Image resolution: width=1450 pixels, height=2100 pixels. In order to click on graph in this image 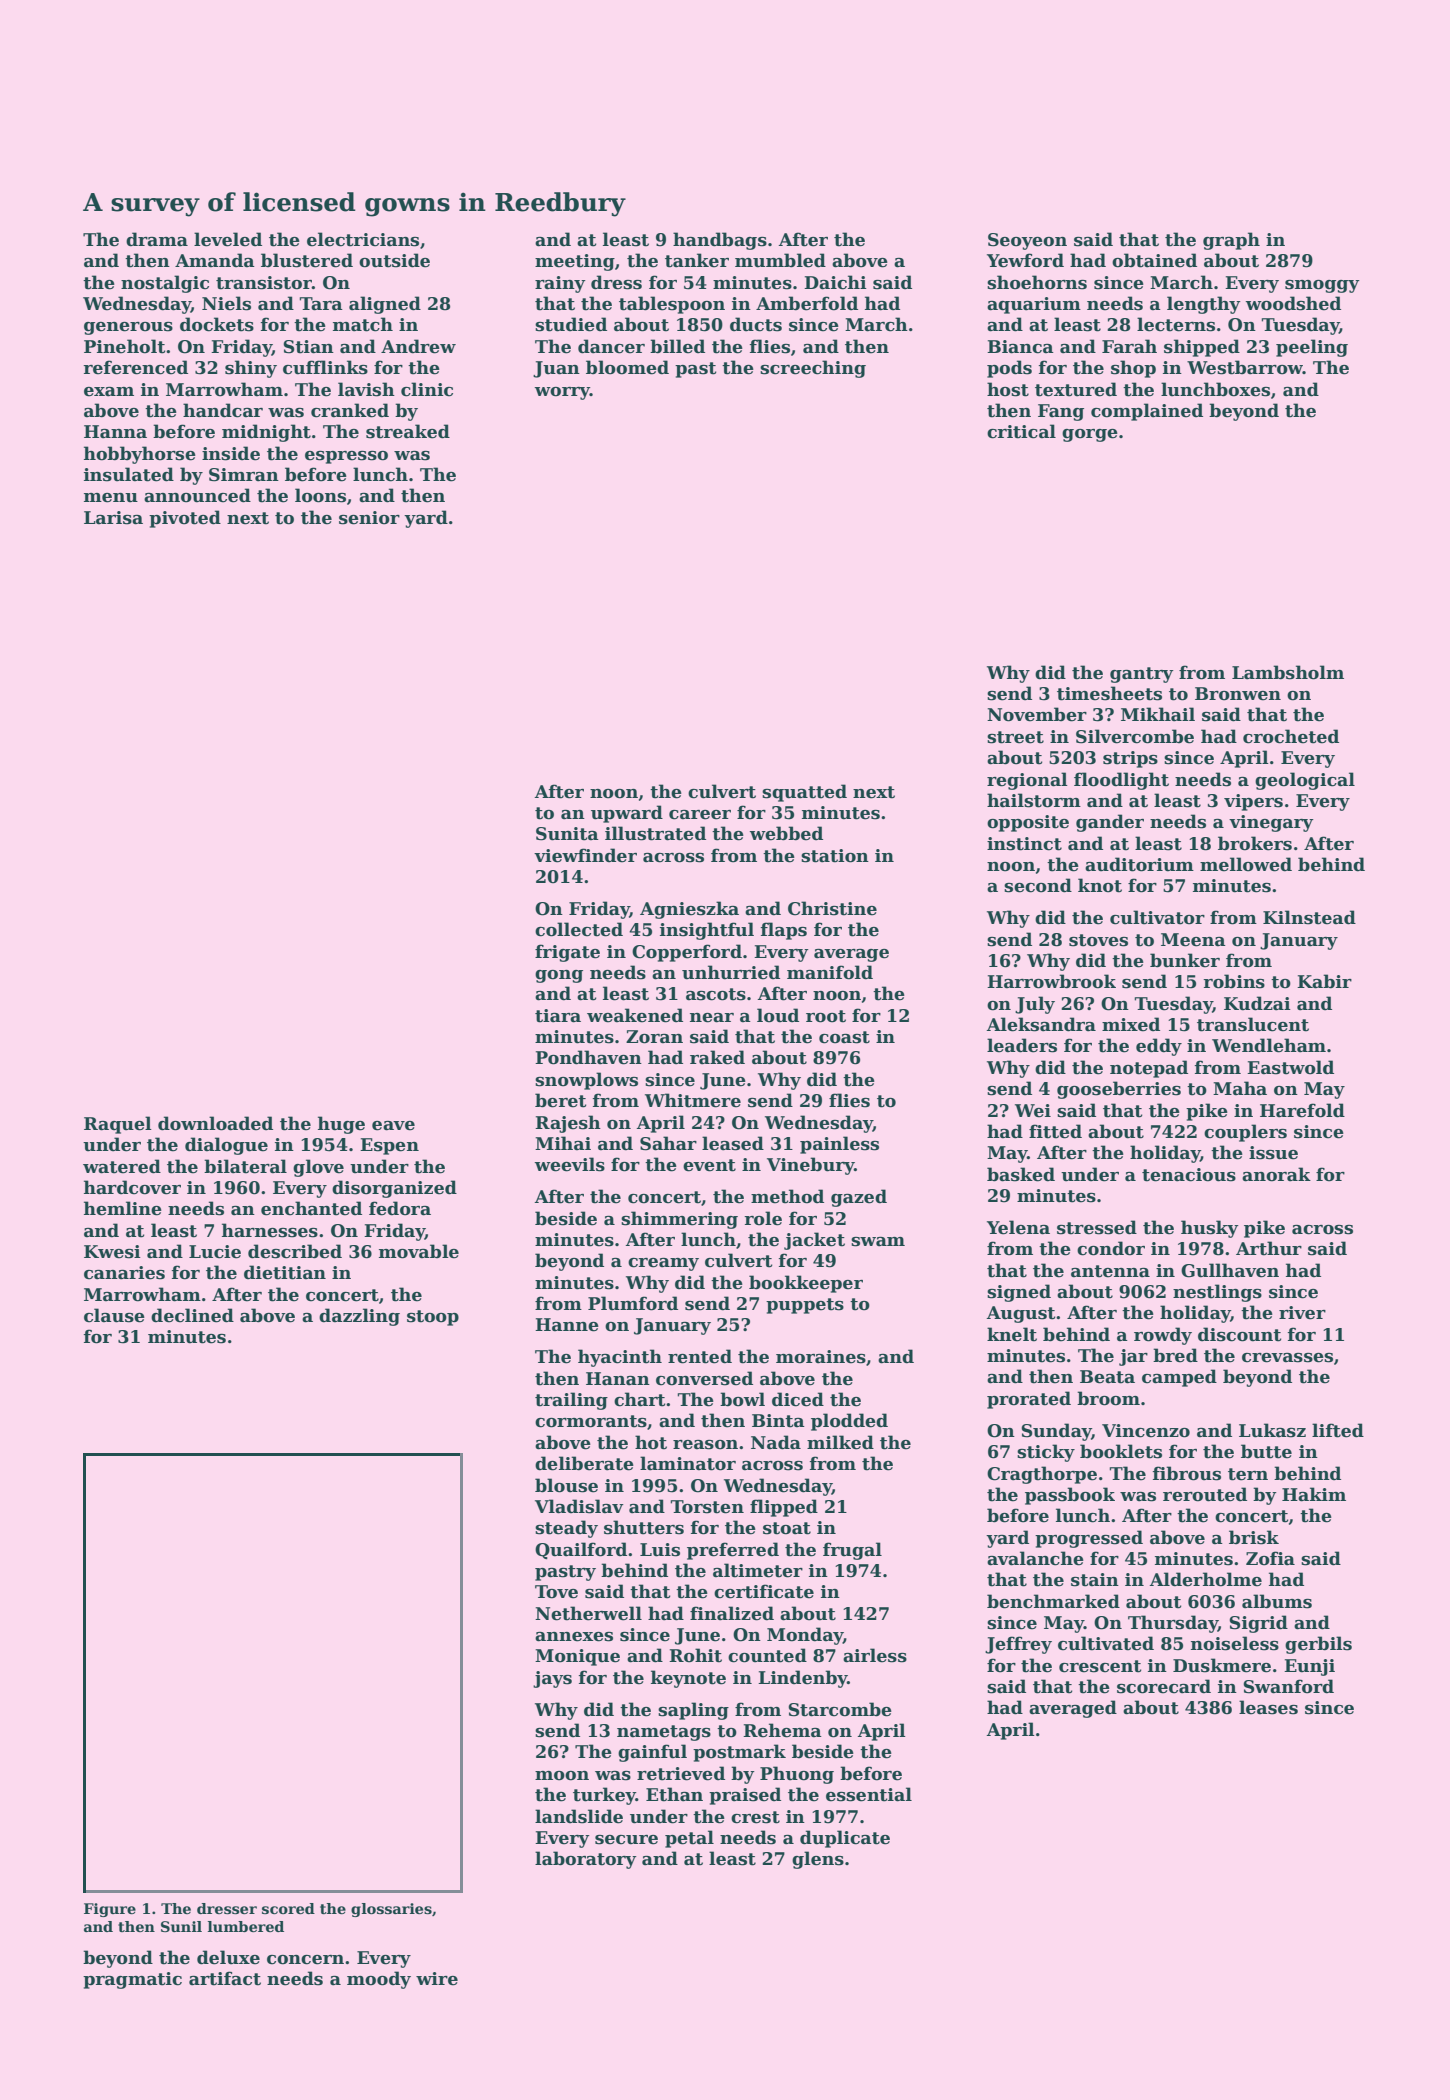, I will do `click(1231, 241)`.
